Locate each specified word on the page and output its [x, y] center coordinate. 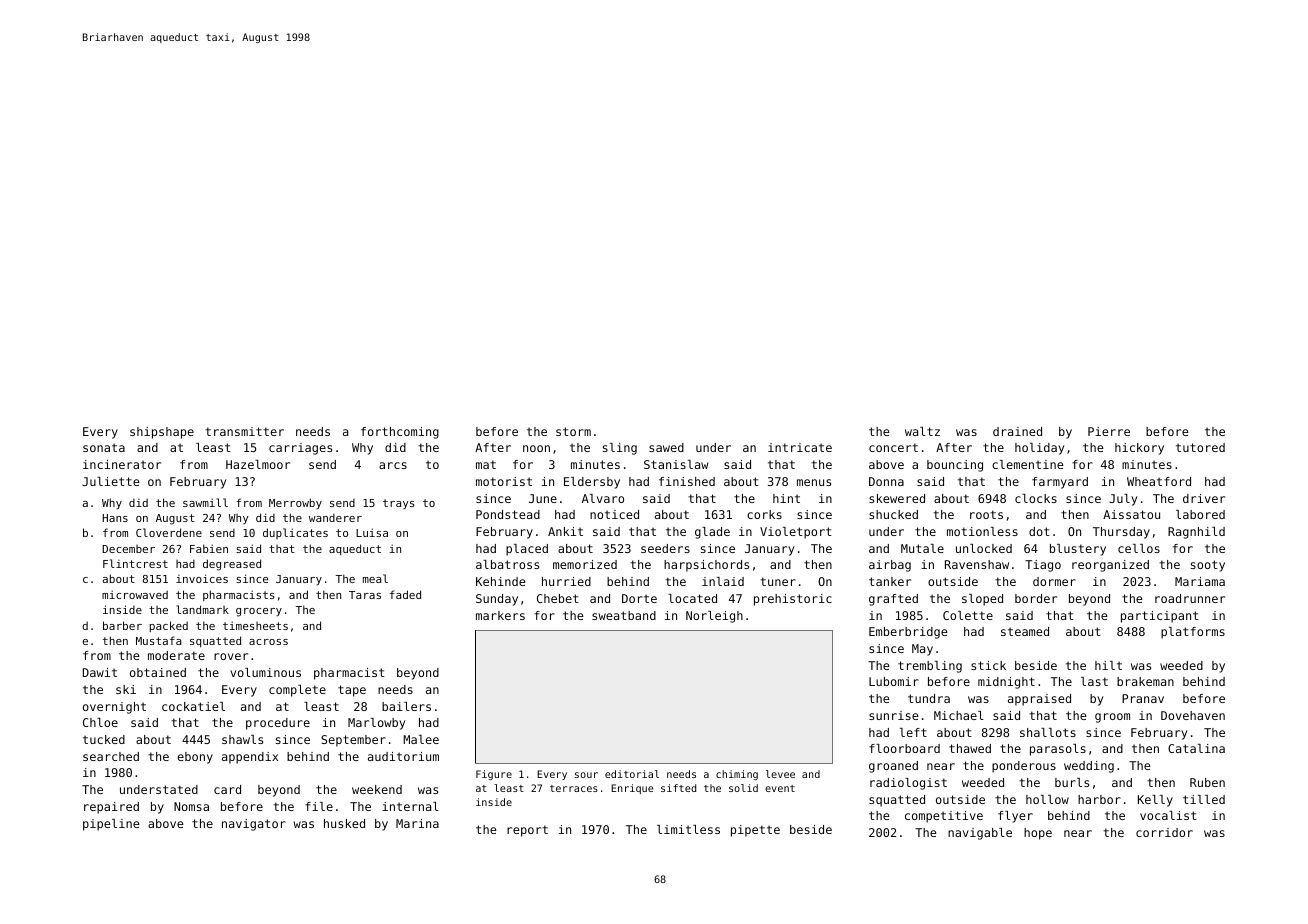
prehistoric [793, 600]
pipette [755, 831]
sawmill [205, 502]
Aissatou [1131, 514]
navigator [254, 825]
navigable [980, 834]
